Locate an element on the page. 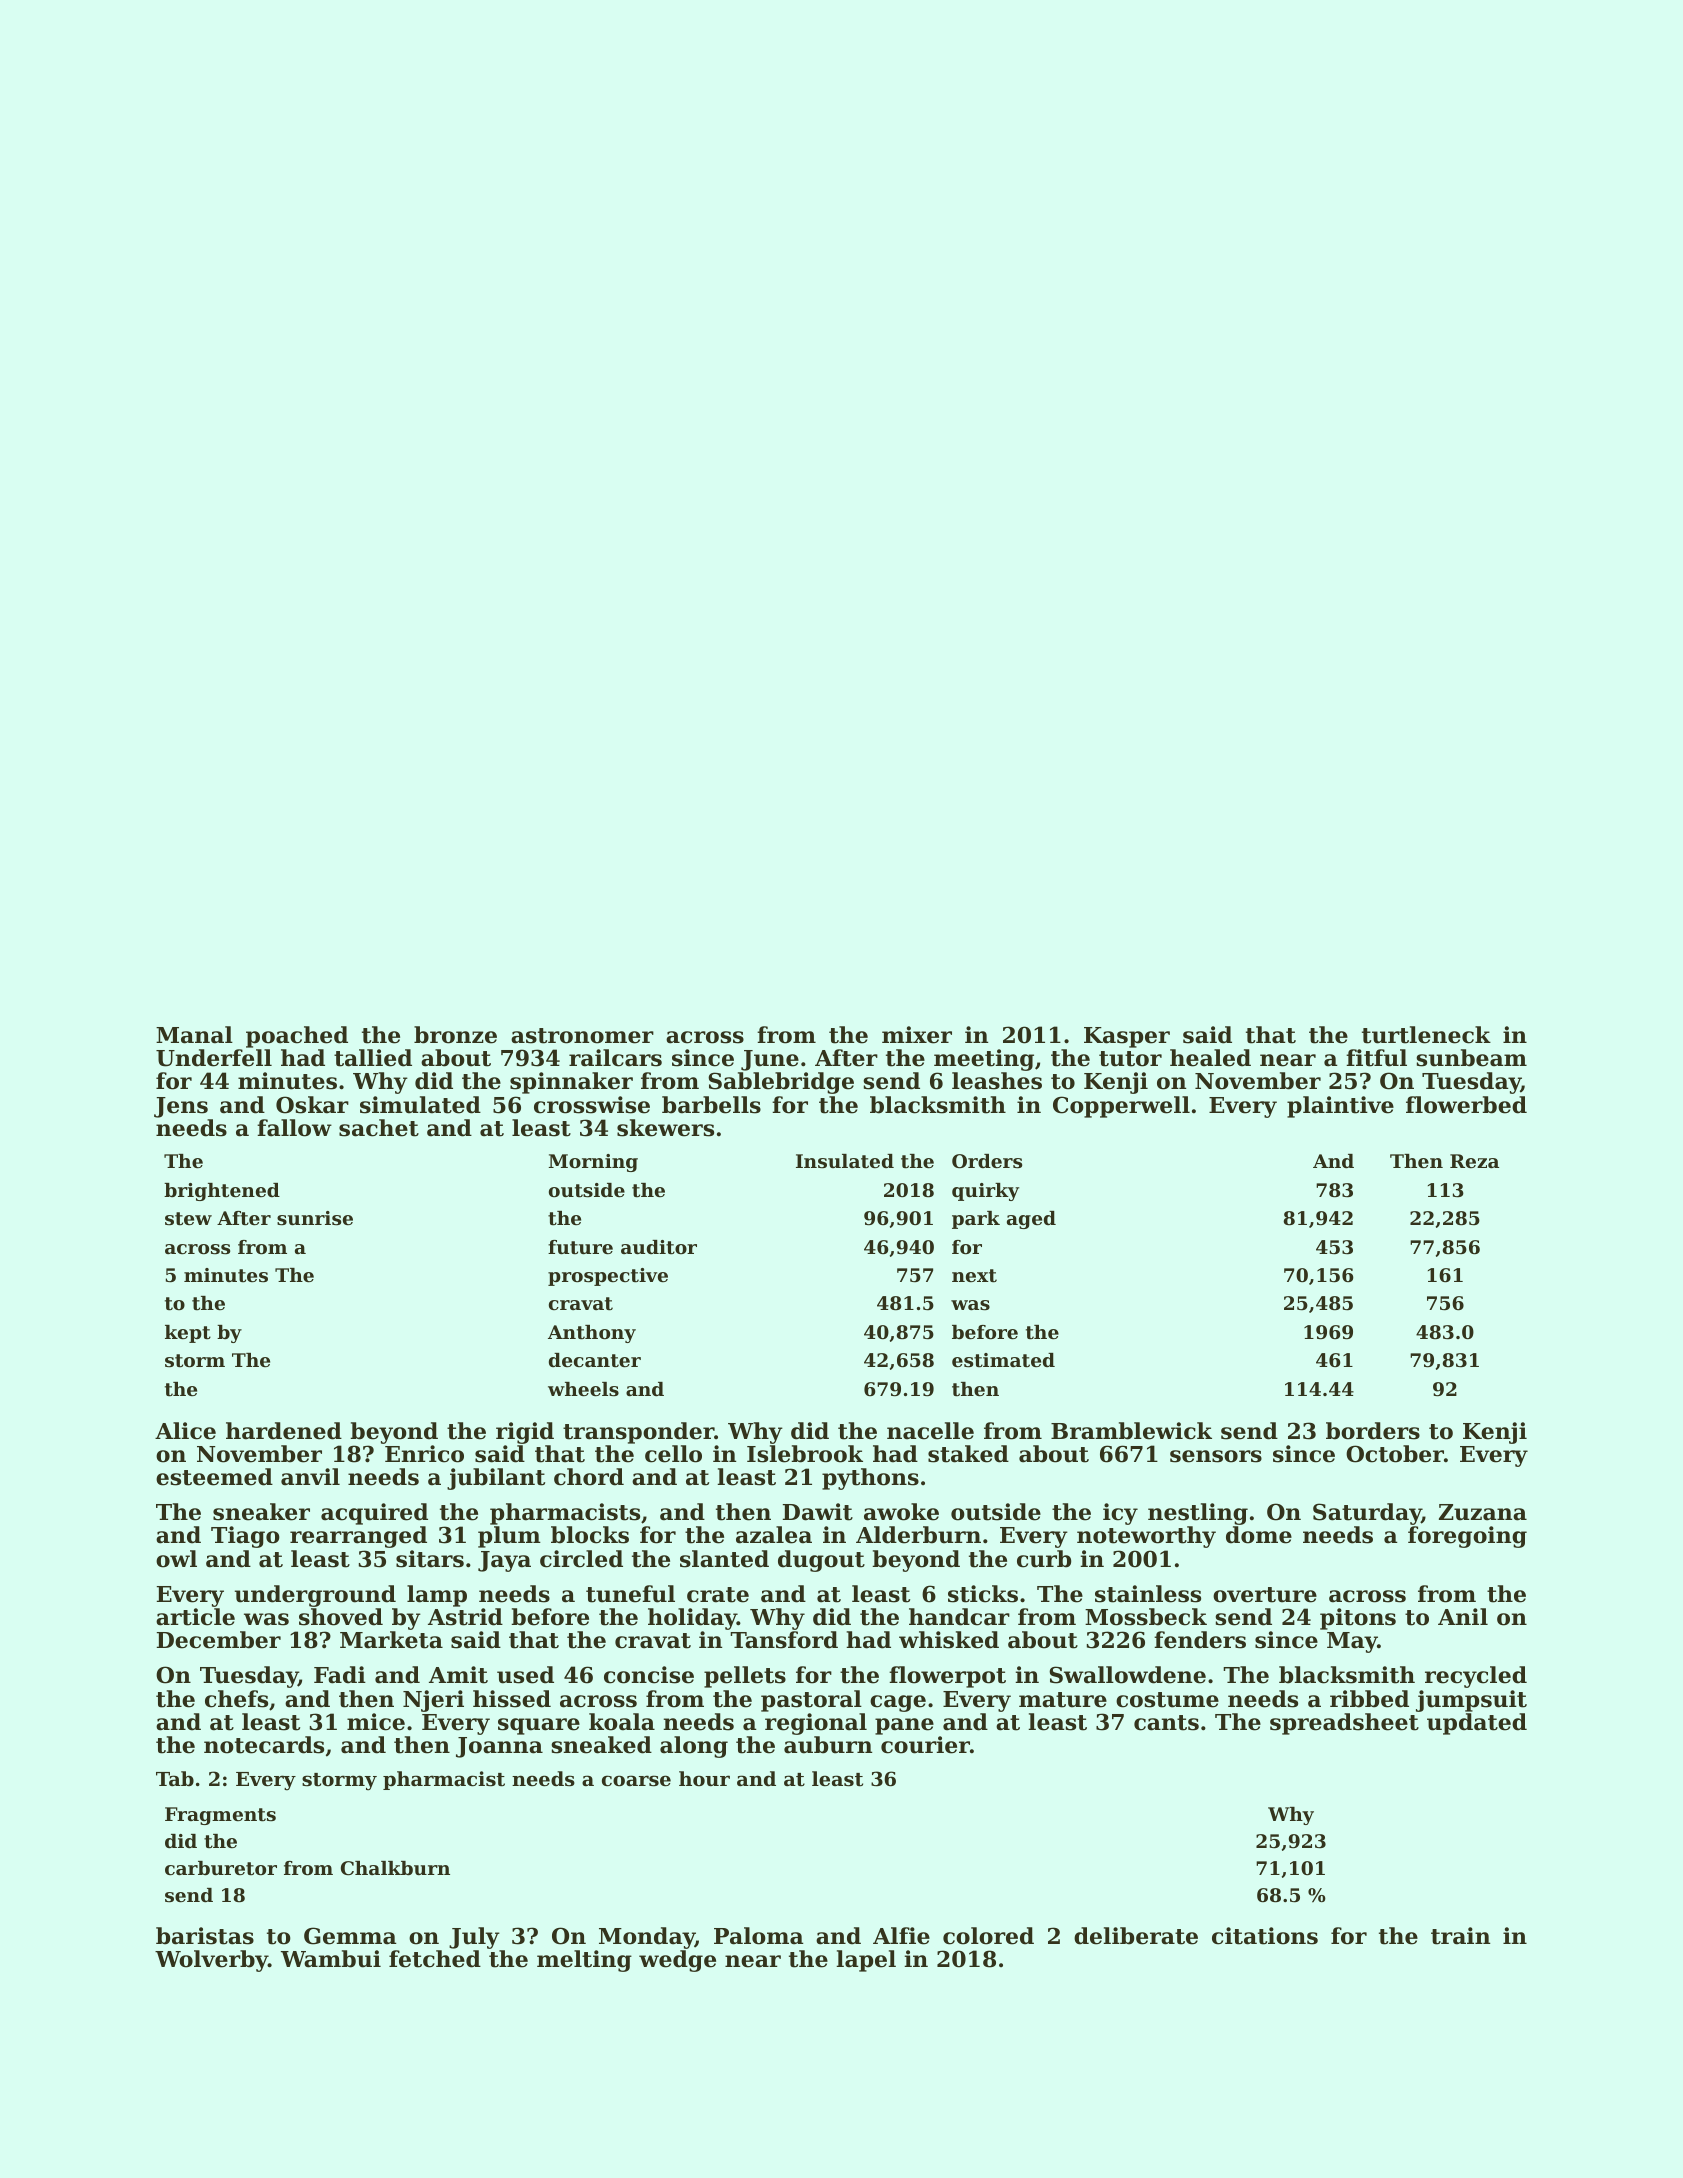 Image resolution: width=1683 pixels, height=2178 pixels. Manal is located at coordinates (194, 1035).
